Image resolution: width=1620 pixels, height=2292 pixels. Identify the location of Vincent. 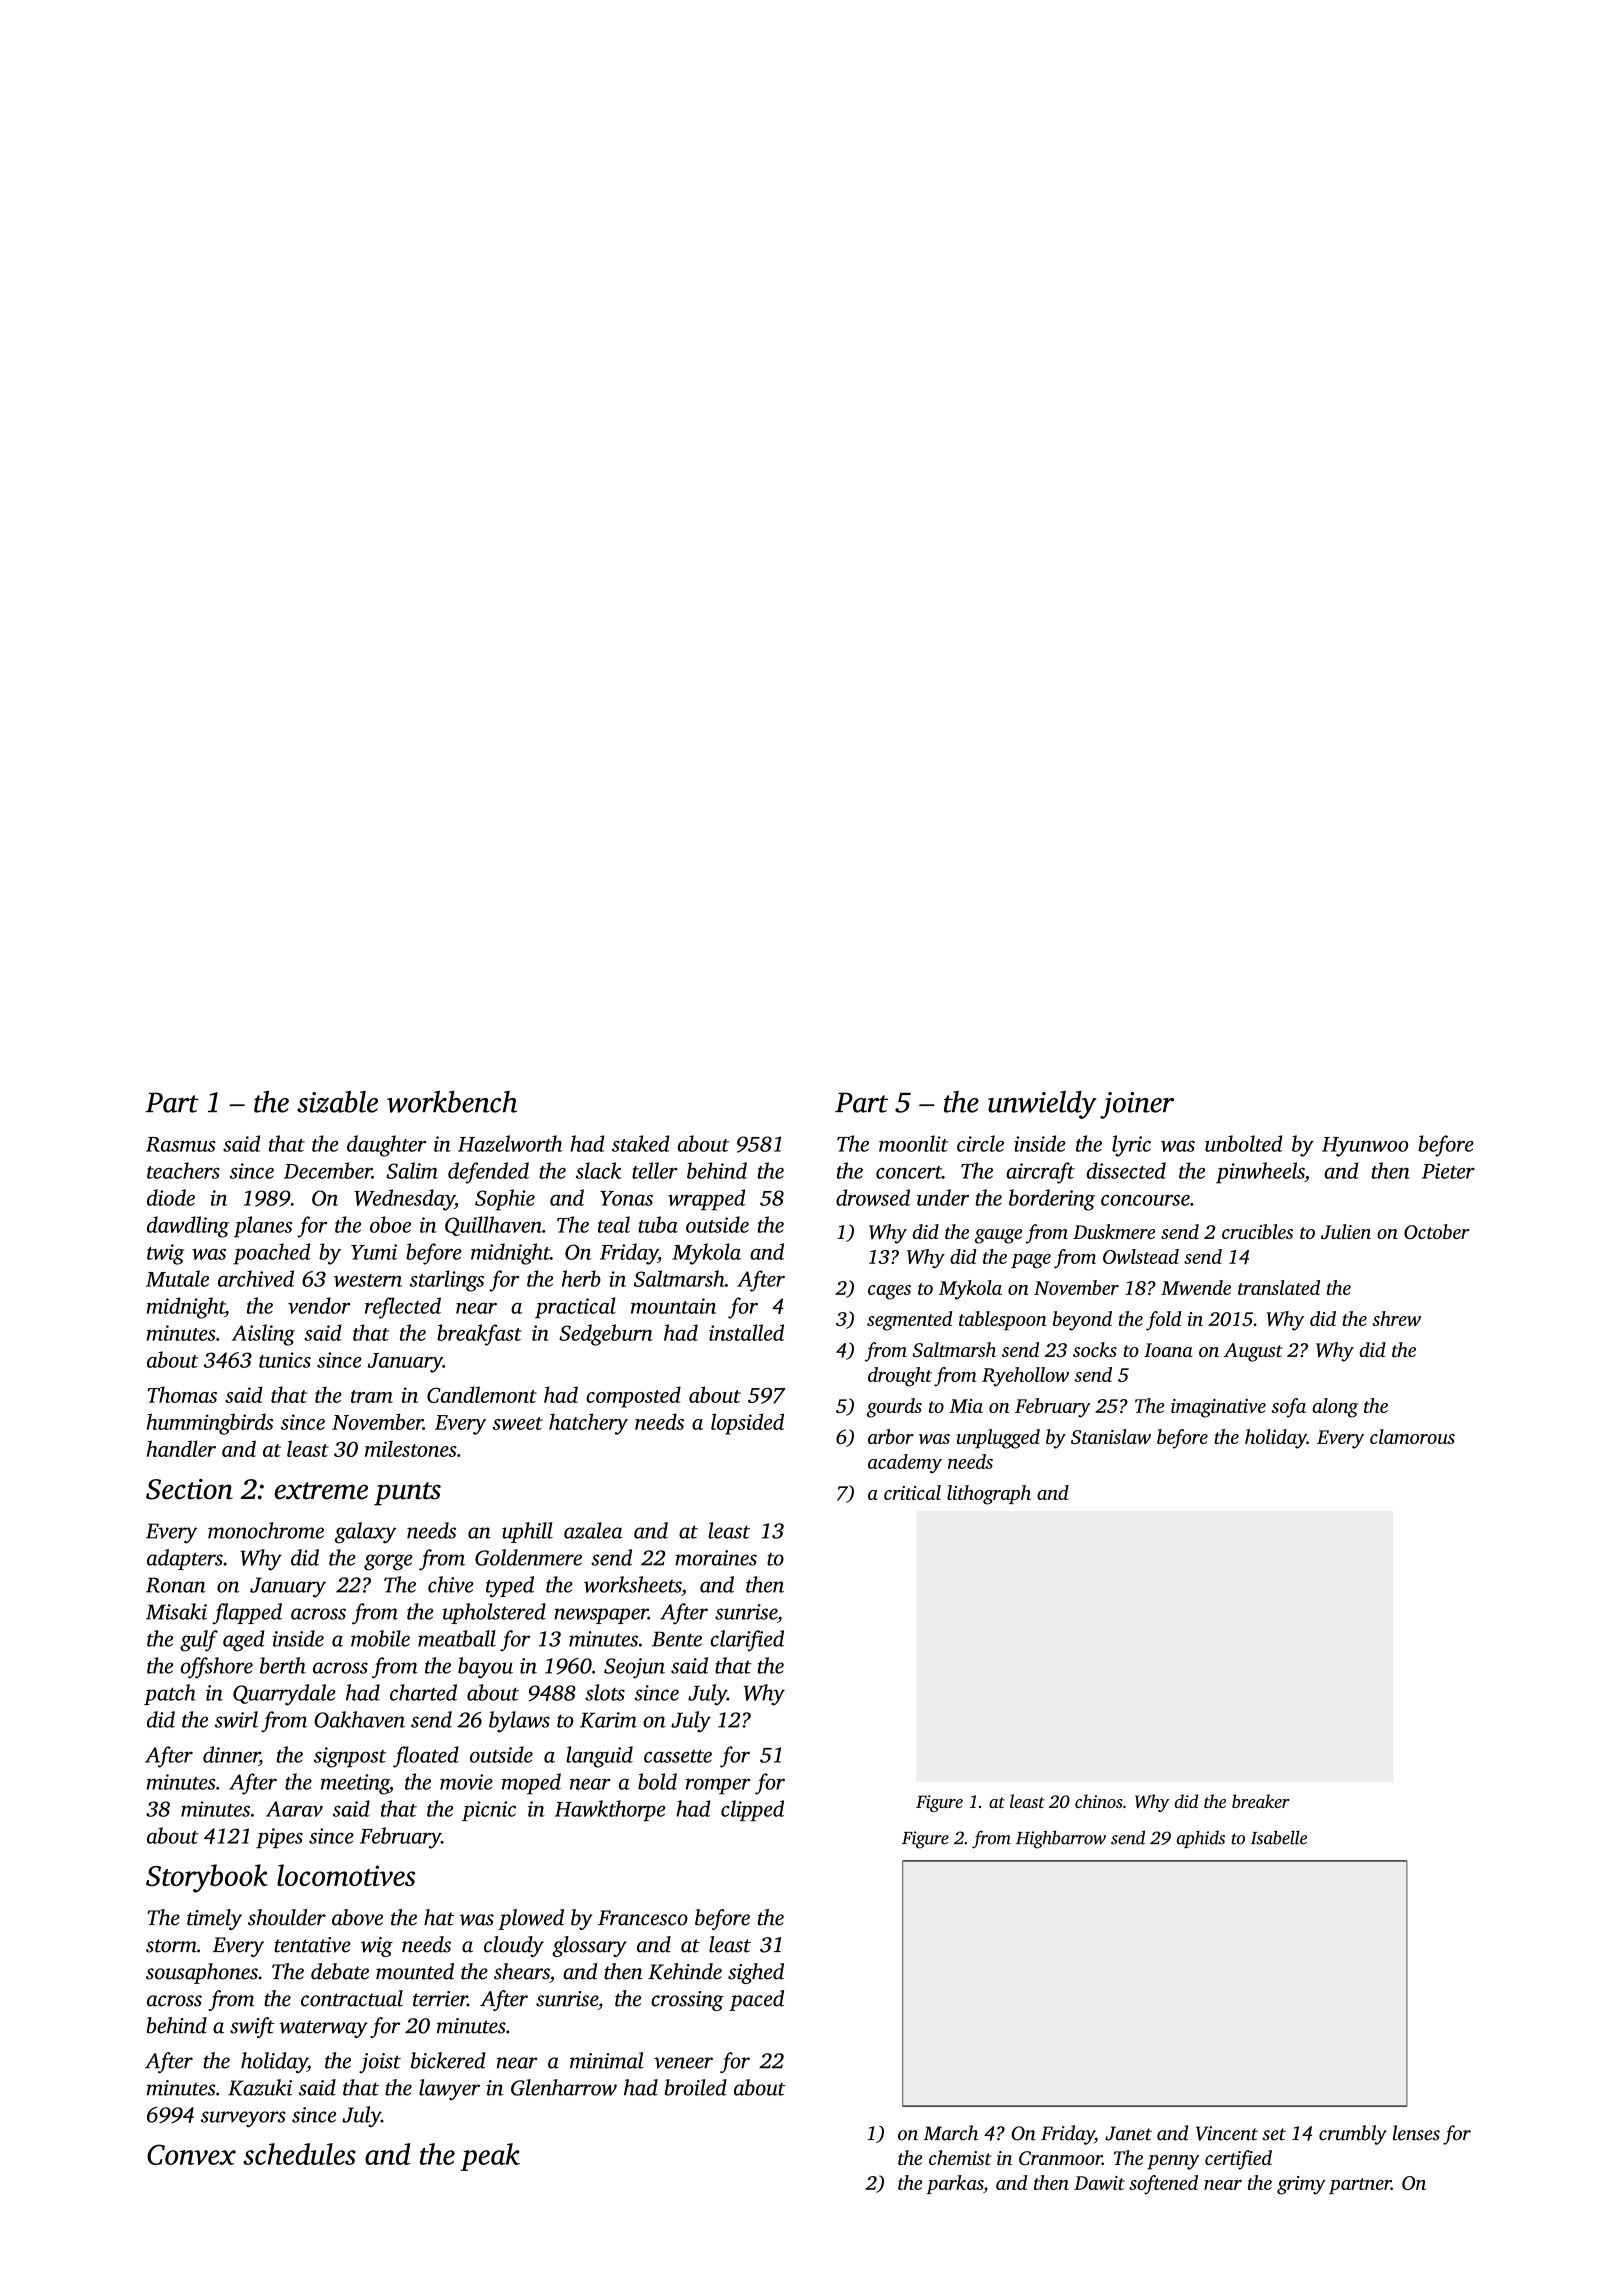
(1227, 2133).
